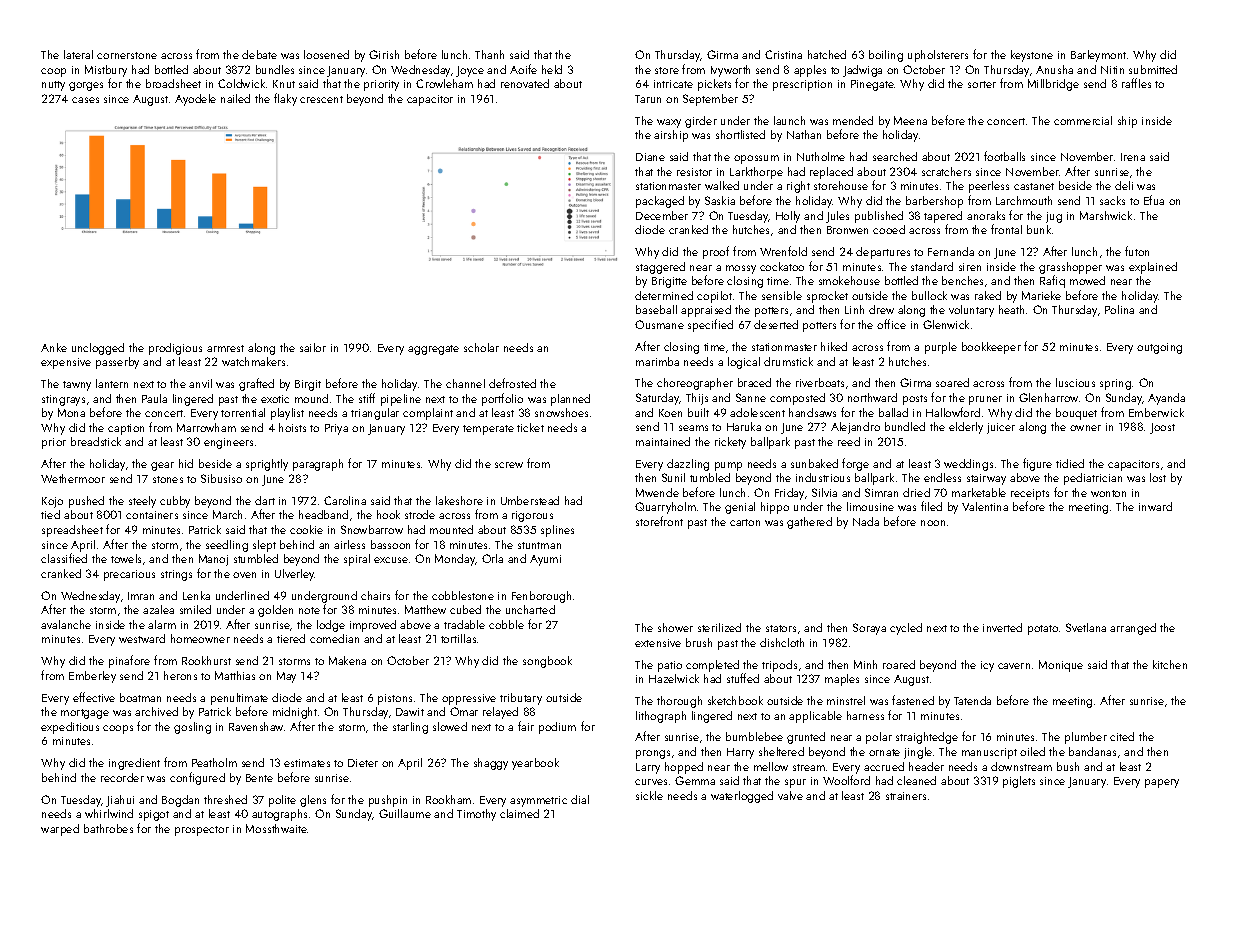 Image resolution: width=1233 pixels, height=952 pixels. Describe the element at coordinates (253, 361) in the image. I see `watchmakers` at that location.
